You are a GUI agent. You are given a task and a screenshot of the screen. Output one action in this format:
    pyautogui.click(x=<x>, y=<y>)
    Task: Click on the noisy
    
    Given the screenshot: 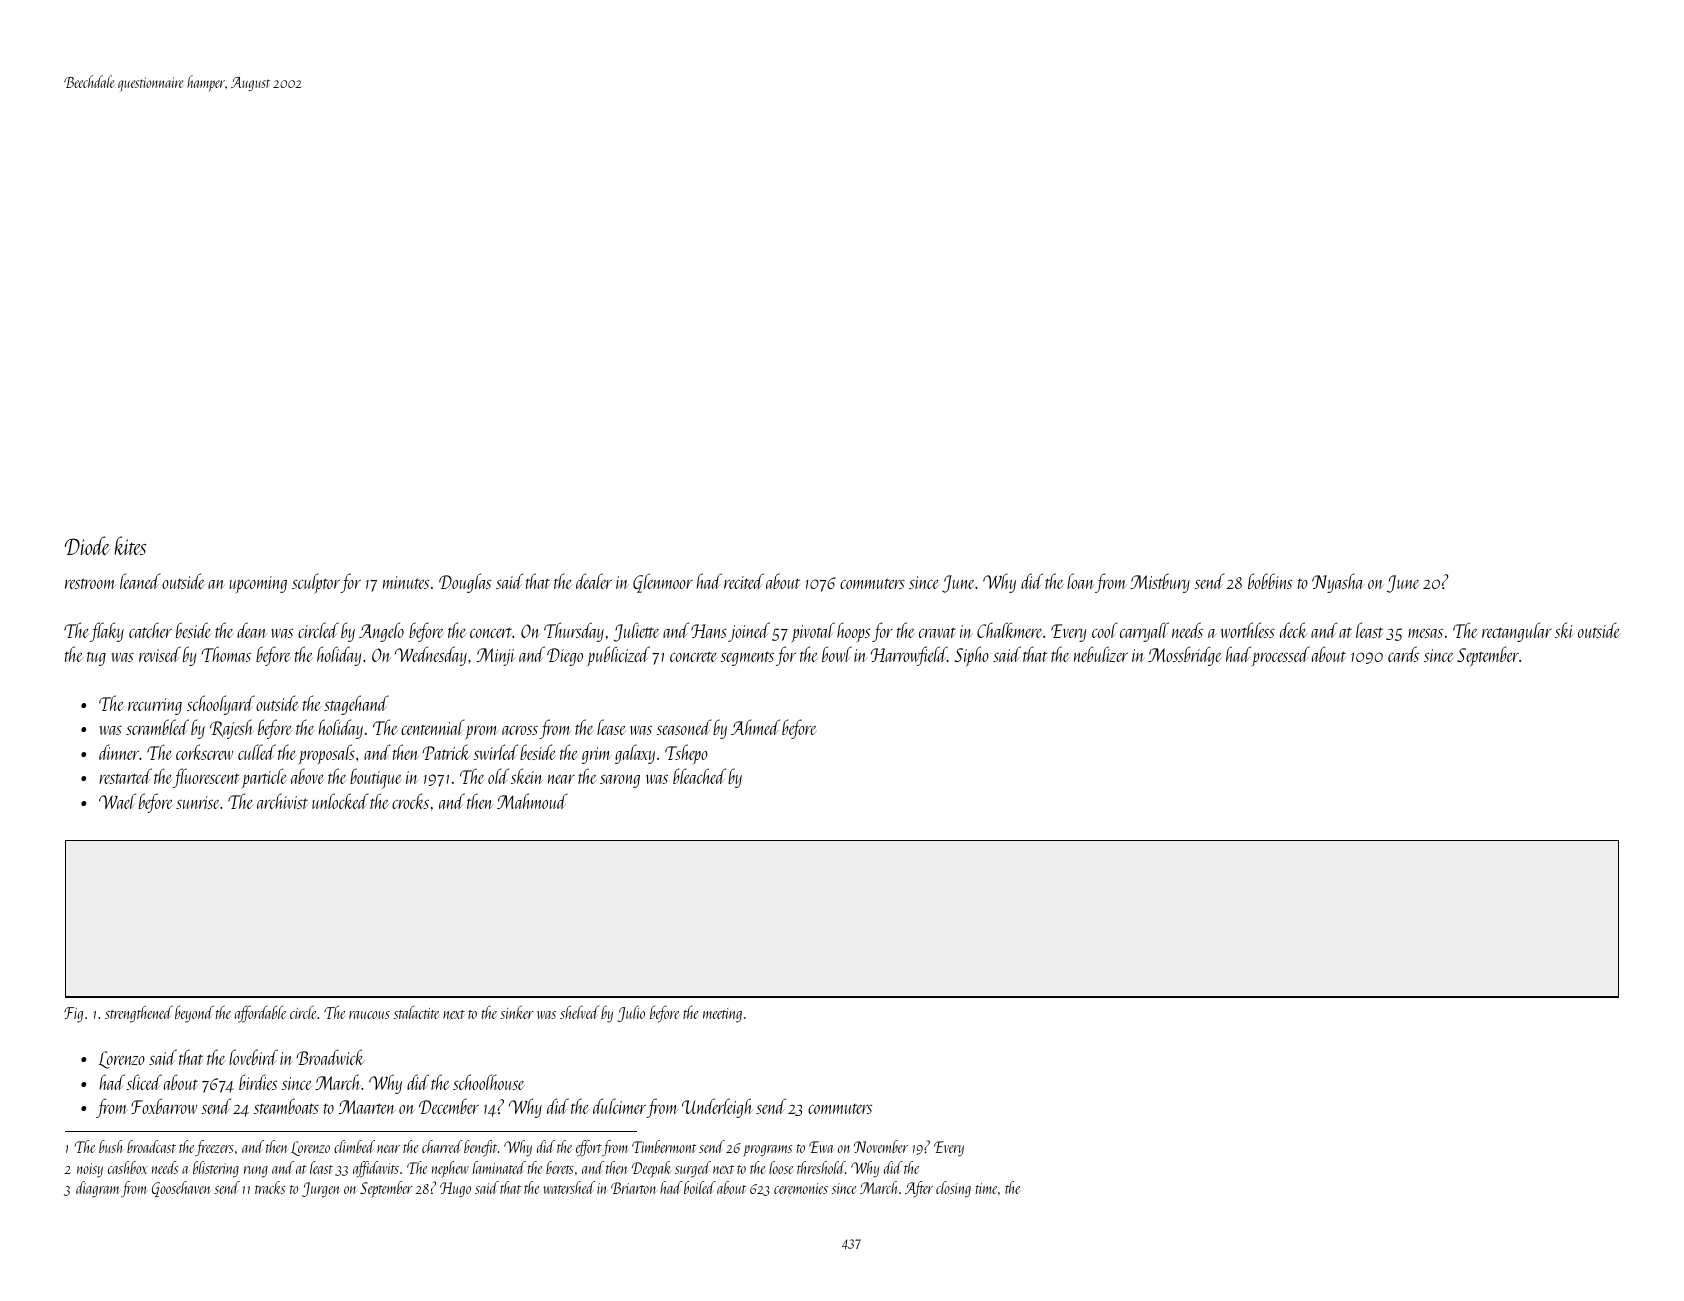 What is the action you would take?
    pyautogui.click(x=90, y=1170)
